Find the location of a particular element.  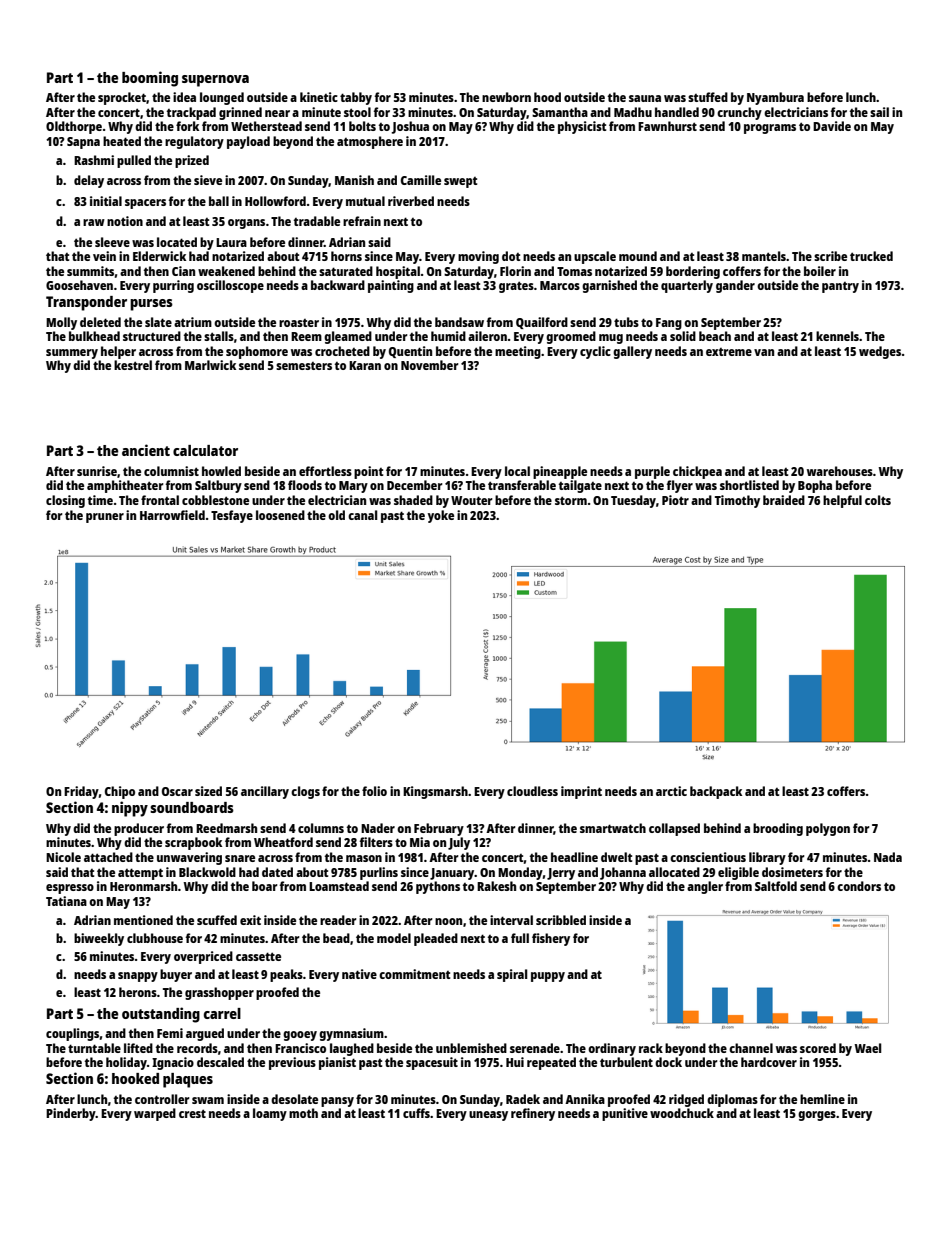

folio is located at coordinates (374, 791).
